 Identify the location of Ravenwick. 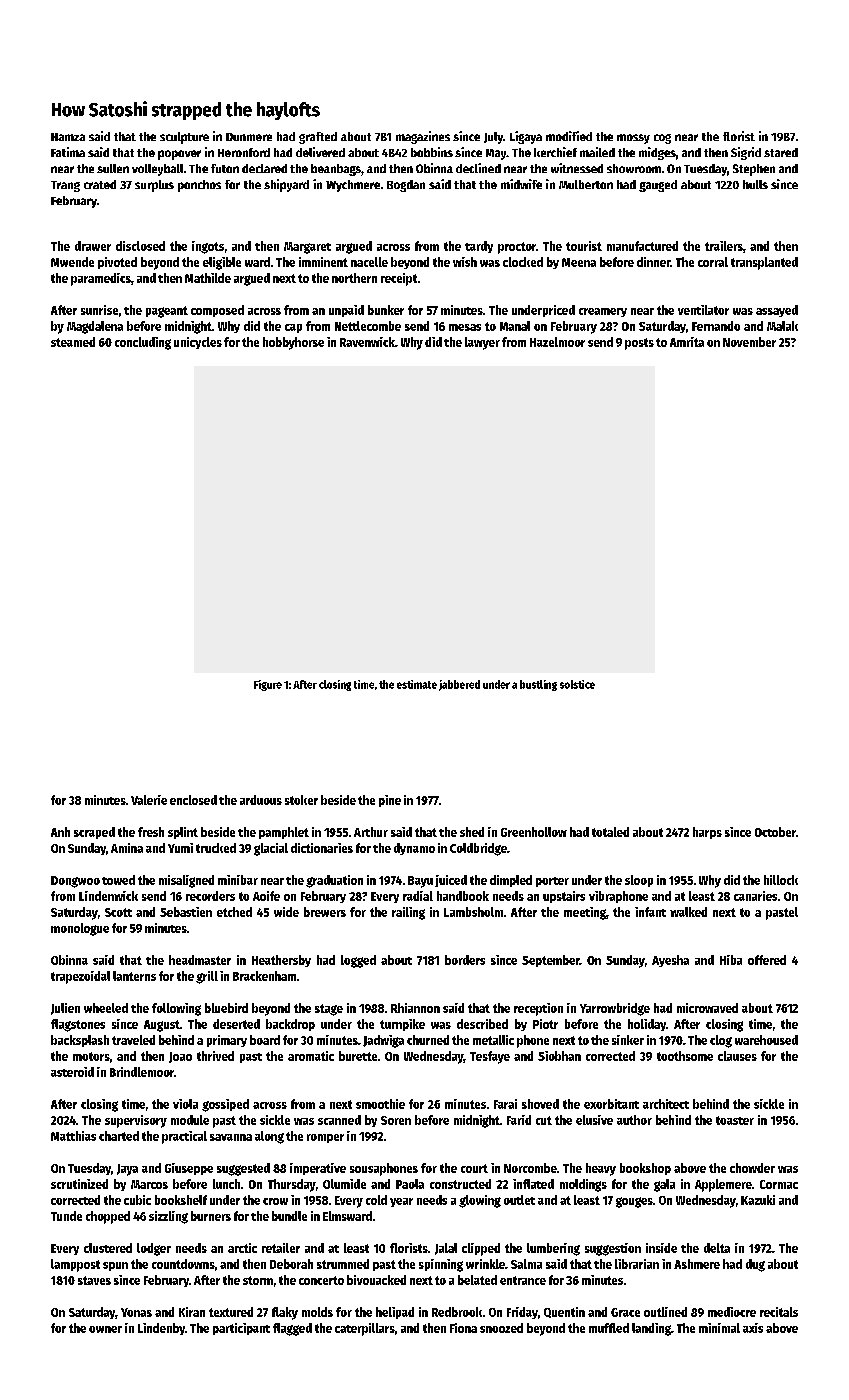
(367, 342).
